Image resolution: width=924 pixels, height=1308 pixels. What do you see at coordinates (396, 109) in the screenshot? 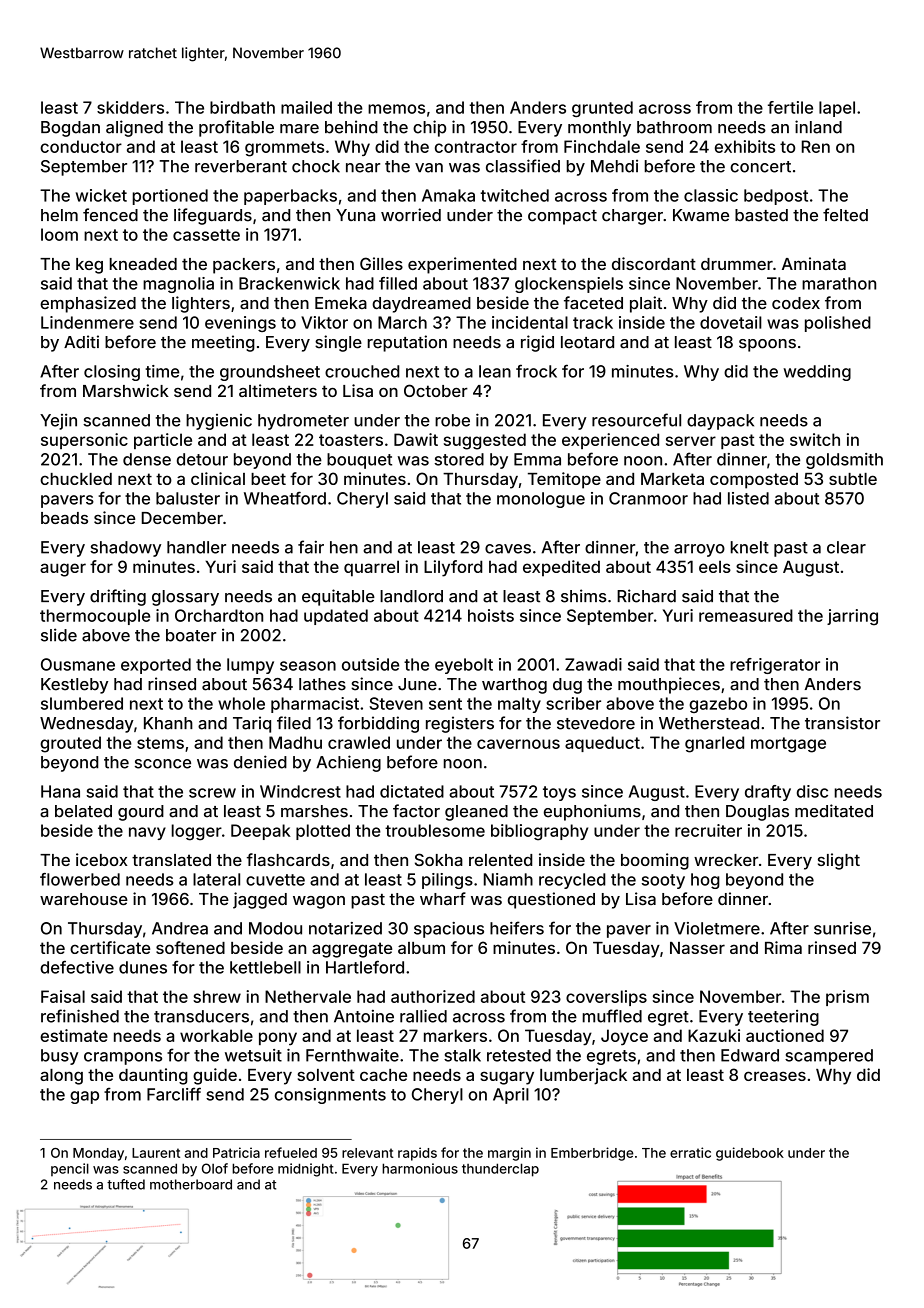
I see `memos` at bounding box center [396, 109].
